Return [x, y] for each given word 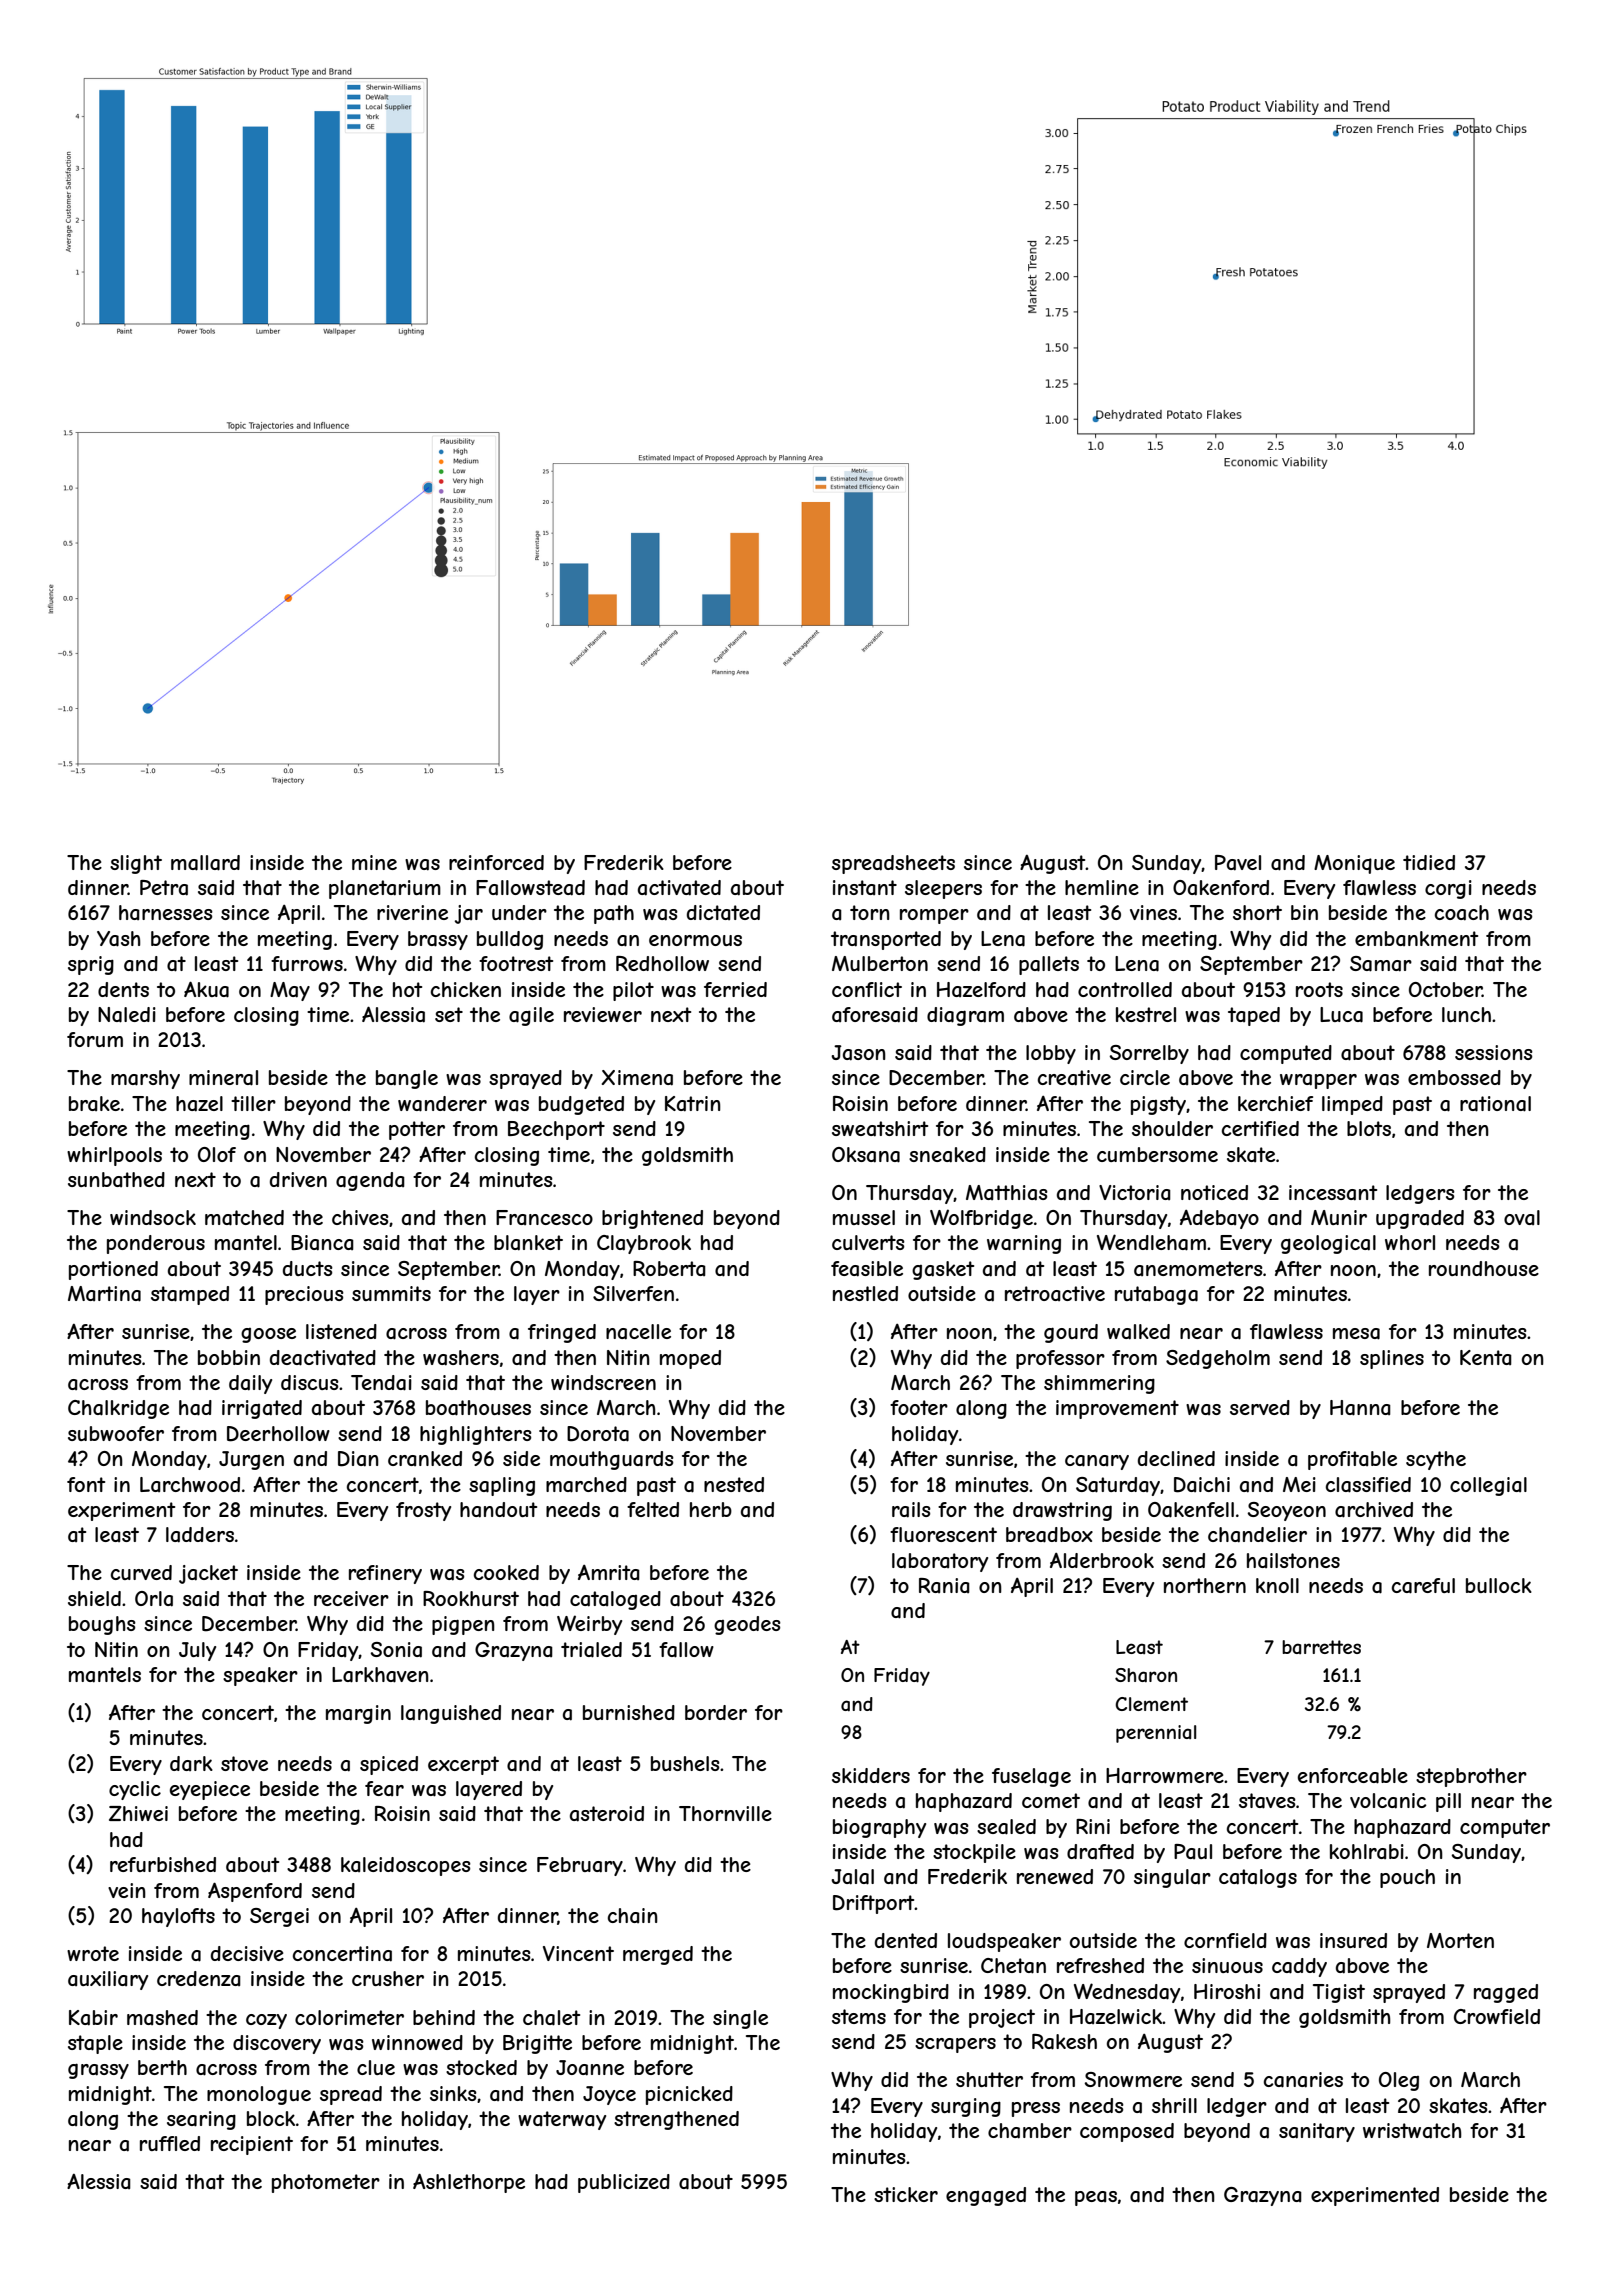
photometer [326, 2183]
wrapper [1318, 1081]
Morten [1460, 1940]
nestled [865, 1293]
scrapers [955, 2045]
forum [95, 1039]
